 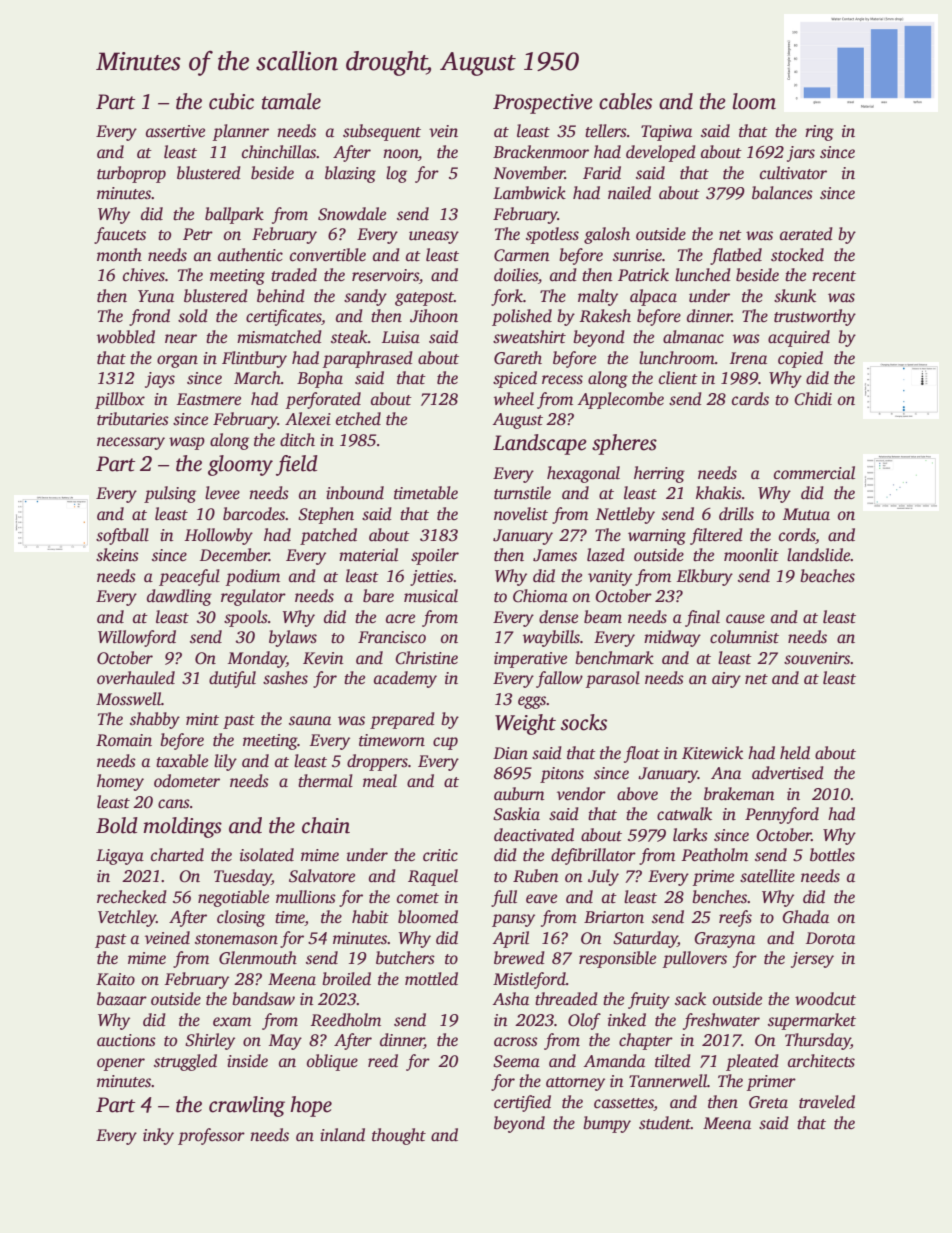 What do you see at coordinates (385, 275) in the document?
I see `reservoirs` at bounding box center [385, 275].
